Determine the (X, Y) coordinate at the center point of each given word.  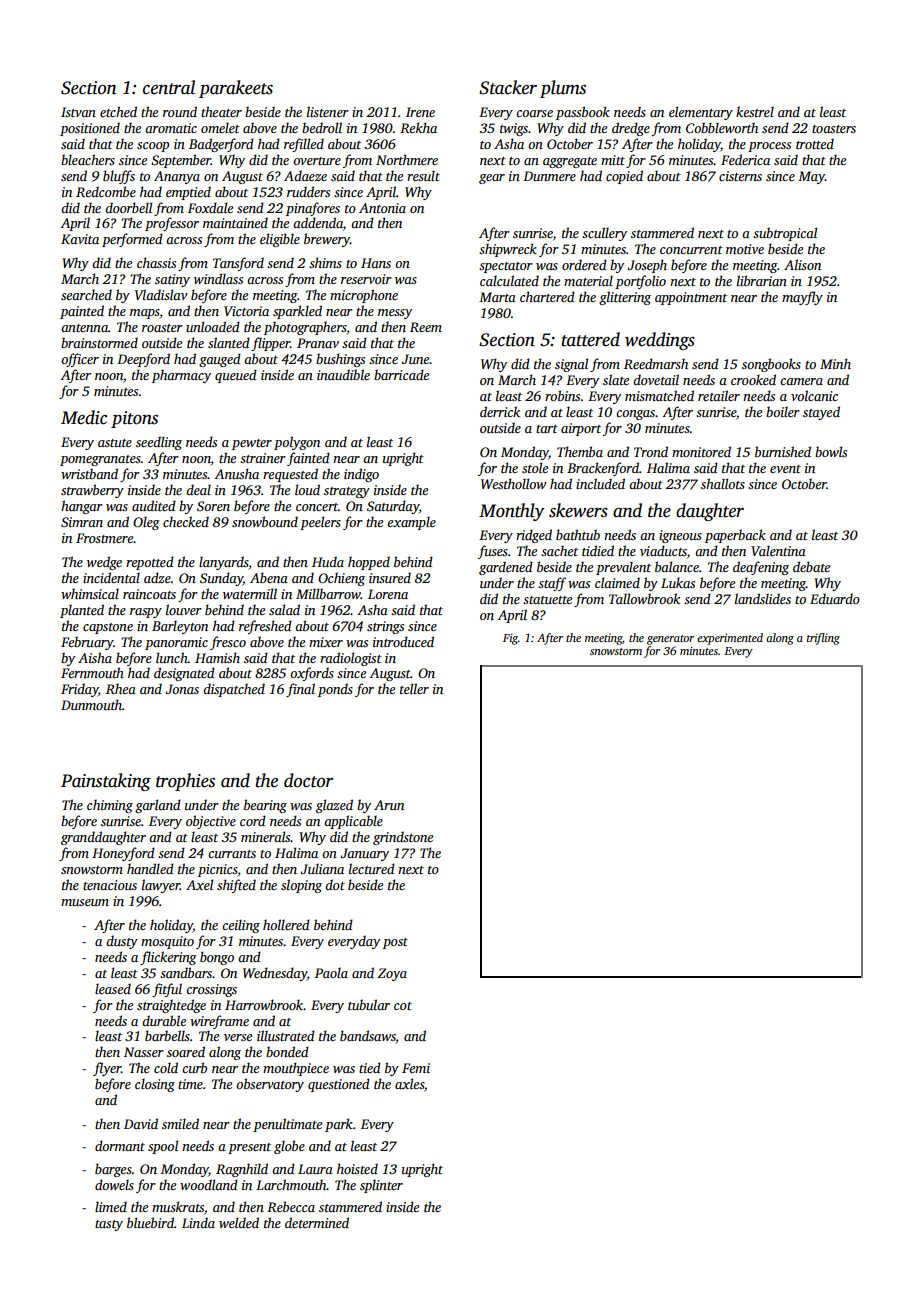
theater (221, 111)
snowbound (265, 521)
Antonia (382, 208)
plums (563, 89)
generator (670, 640)
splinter (381, 1186)
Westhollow (513, 483)
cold (166, 1067)
